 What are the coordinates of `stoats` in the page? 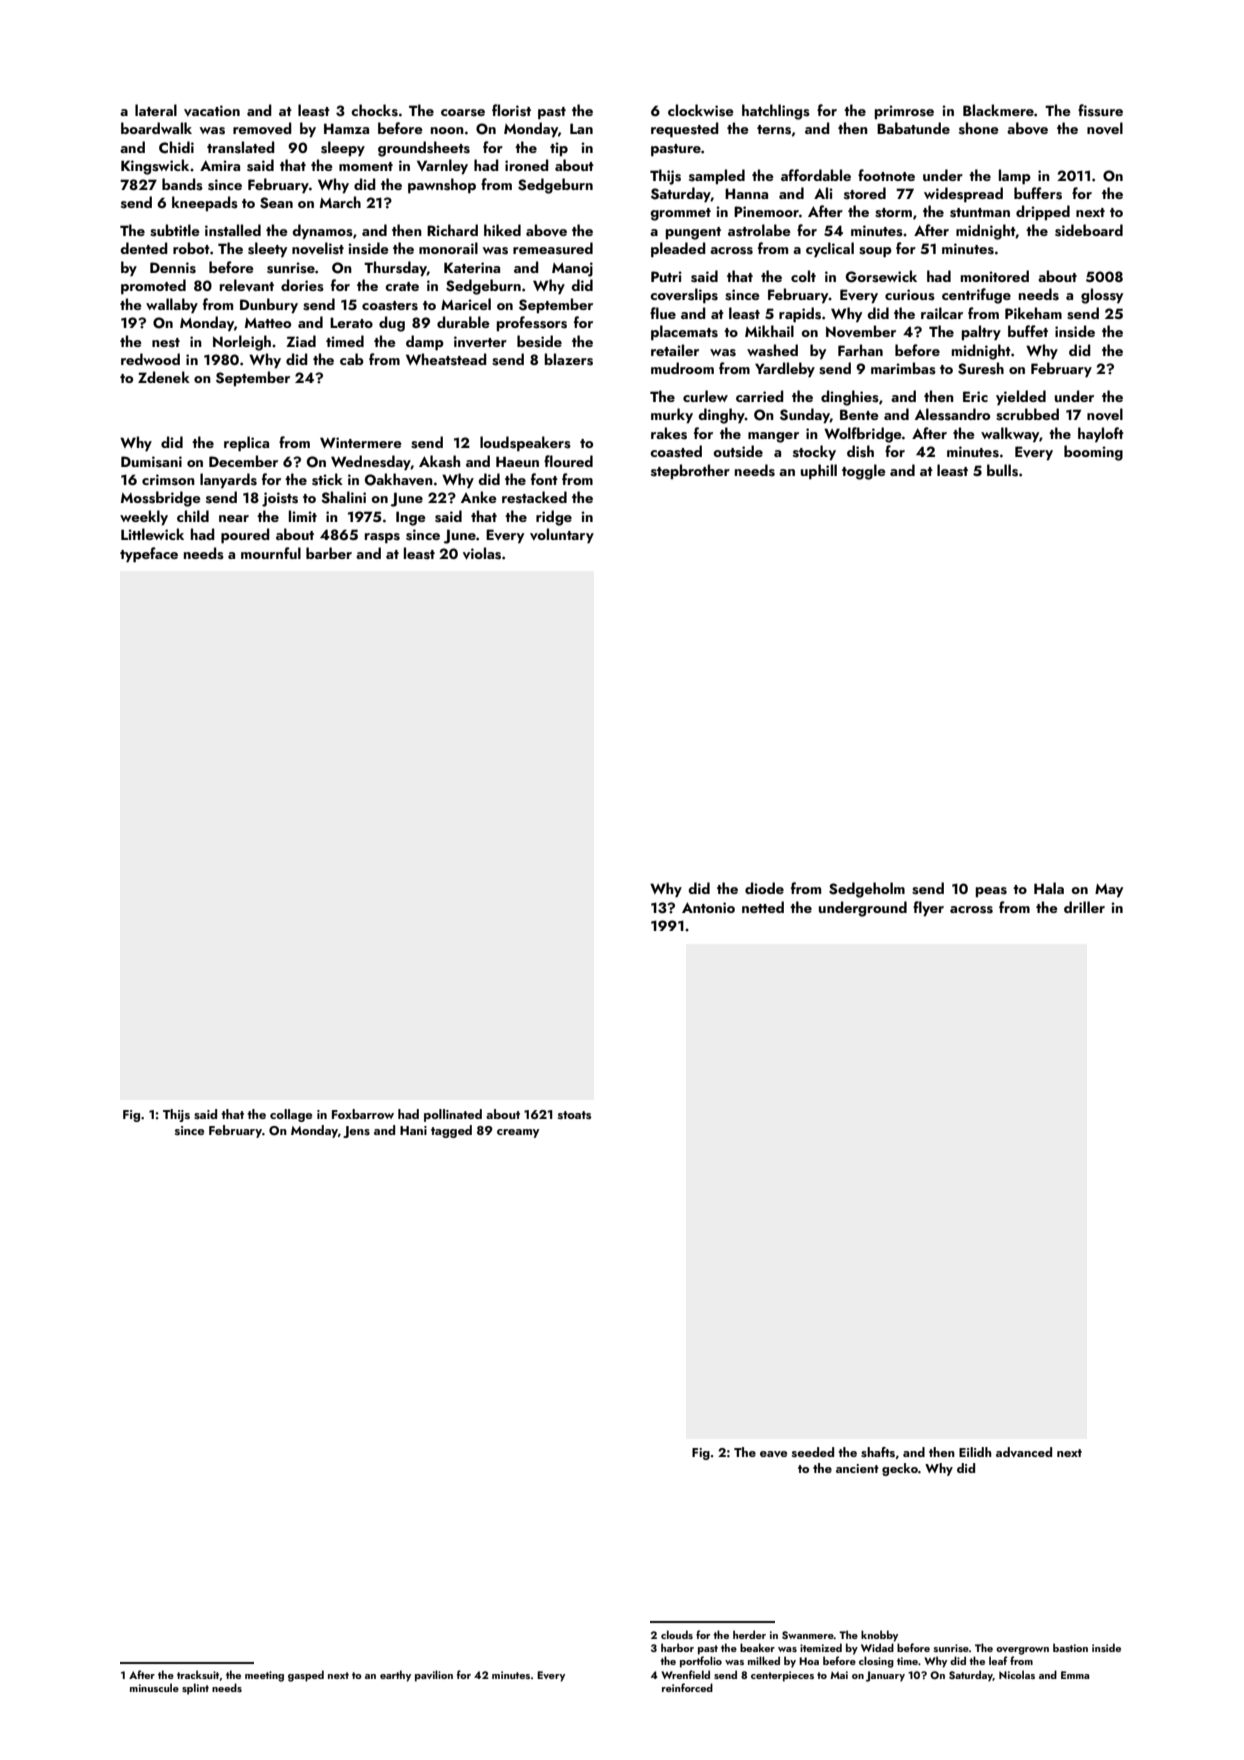 It's located at (574, 1115).
